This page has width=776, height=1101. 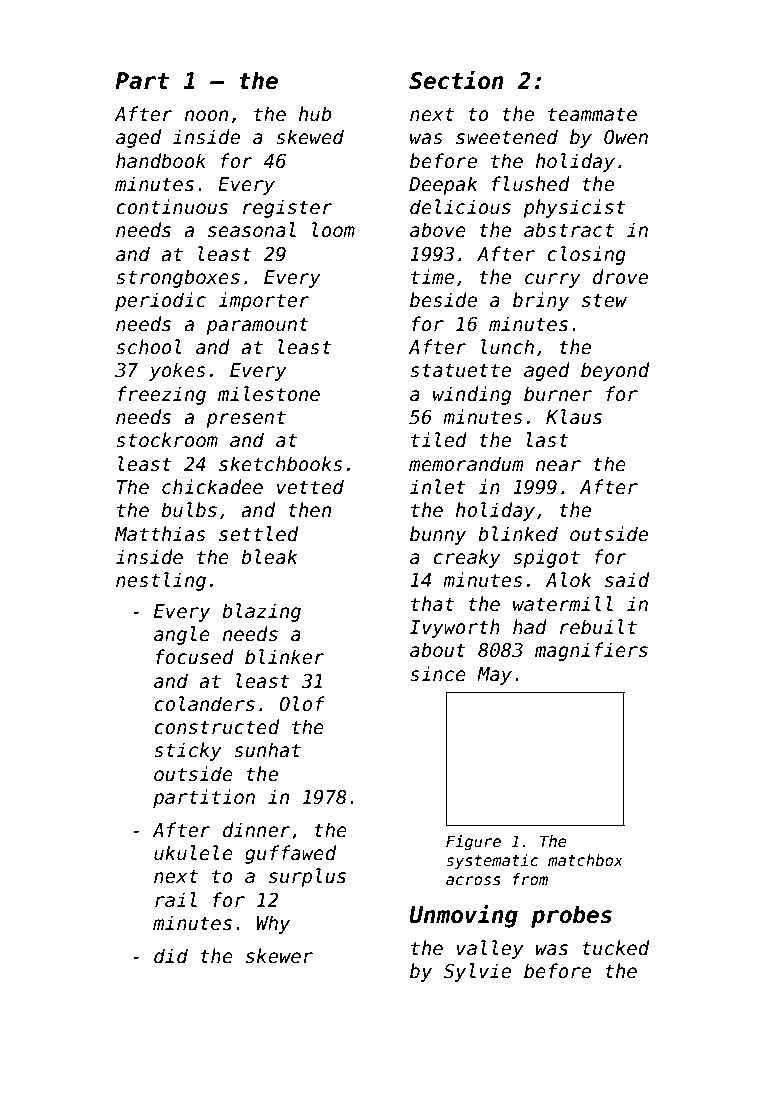 I want to click on Matthias, so click(x=160, y=534).
